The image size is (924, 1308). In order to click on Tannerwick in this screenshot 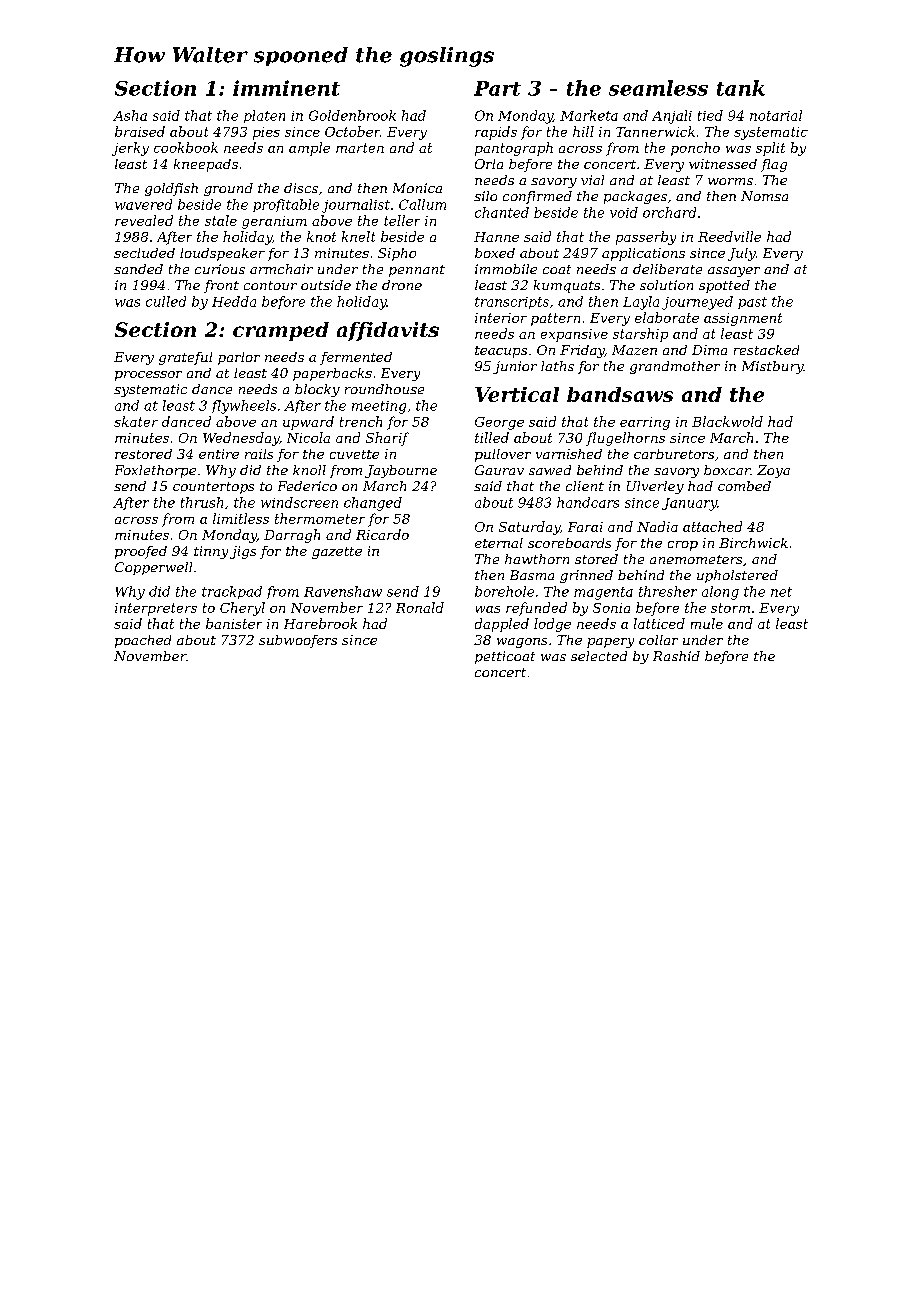, I will do `click(655, 131)`.
